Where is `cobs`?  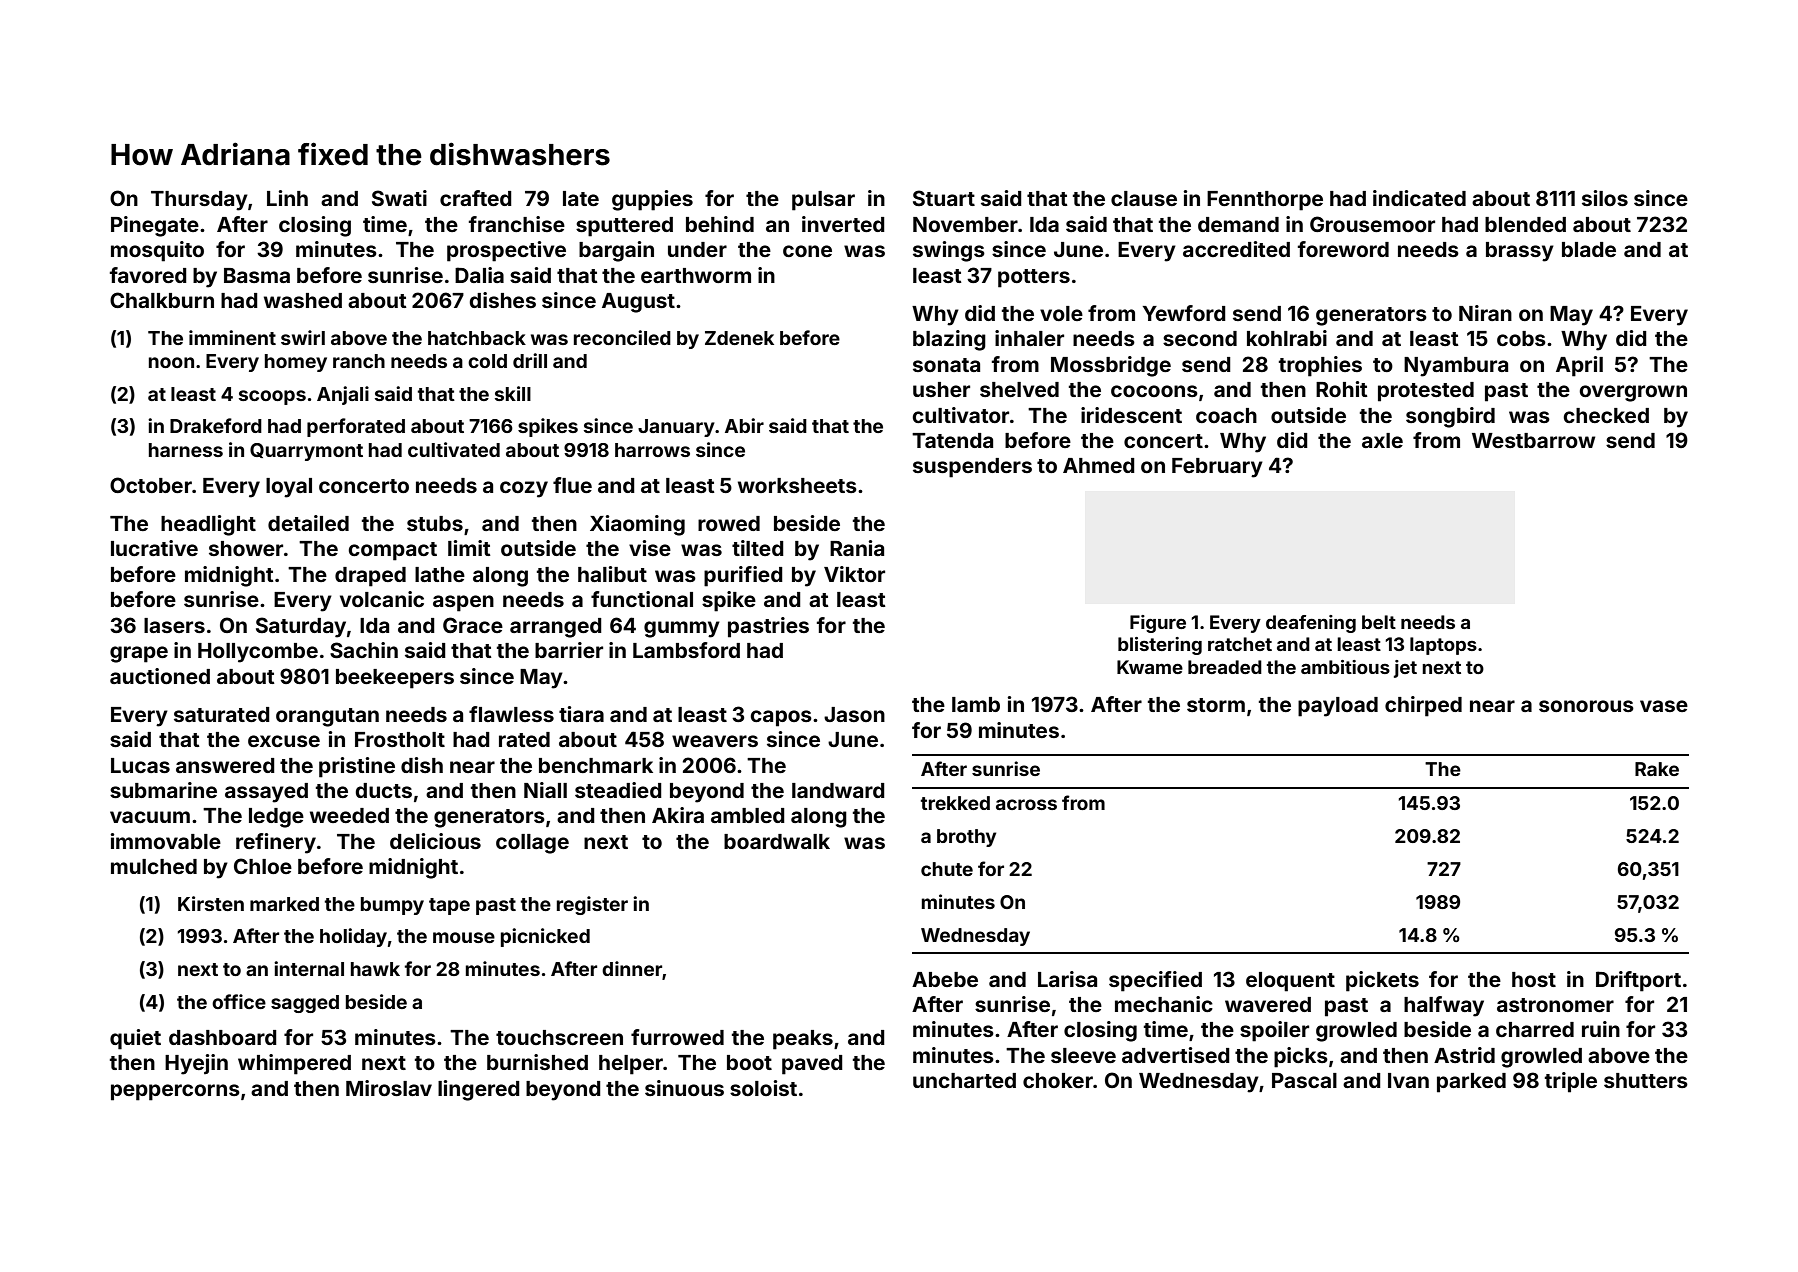 cobs is located at coordinates (1521, 338).
